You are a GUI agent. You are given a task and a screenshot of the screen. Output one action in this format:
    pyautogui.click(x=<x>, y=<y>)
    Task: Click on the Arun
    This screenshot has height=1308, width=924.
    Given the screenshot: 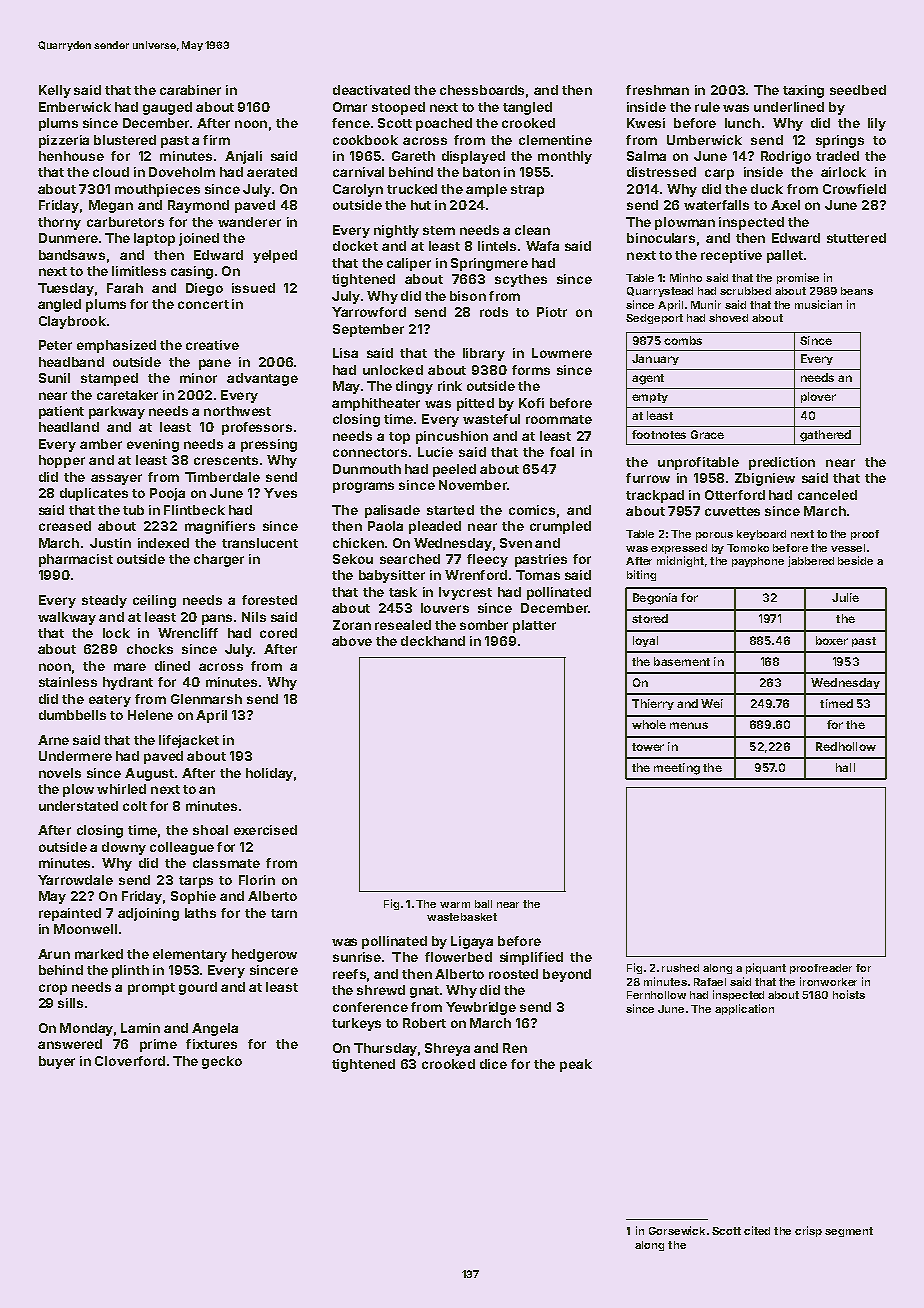 What is the action you would take?
    pyautogui.click(x=54, y=954)
